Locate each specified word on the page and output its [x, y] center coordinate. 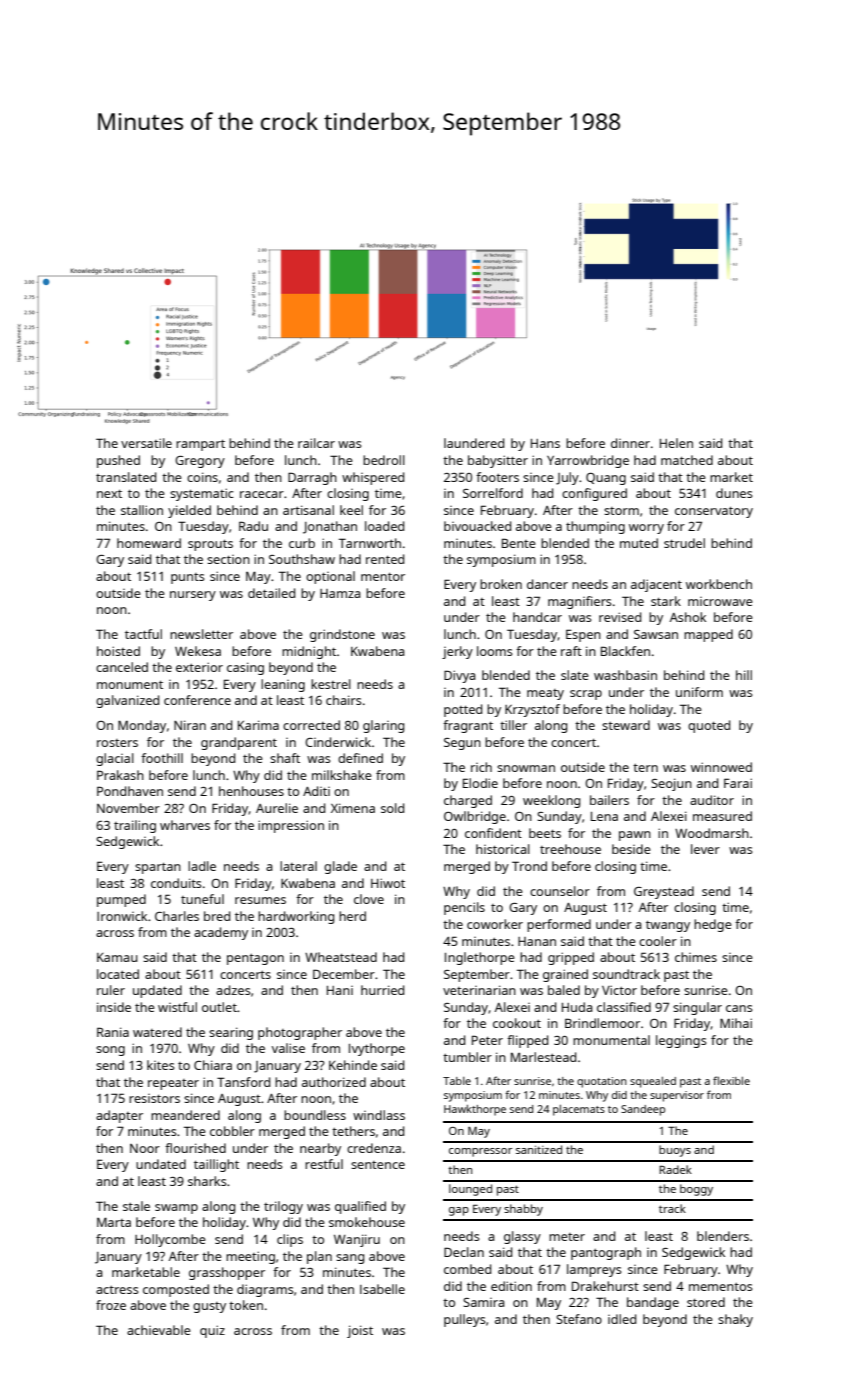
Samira [484, 1302]
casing [245, 668]
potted [463, 710]
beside [631, 849]
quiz [212, 1331]
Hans [545, 443]
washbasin [625, 675]
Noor [145, 1148]
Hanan [537, 941]
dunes [734, 493]
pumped [121, 900]
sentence [378, 1165]
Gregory [200, 462]
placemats [579, 1110]
